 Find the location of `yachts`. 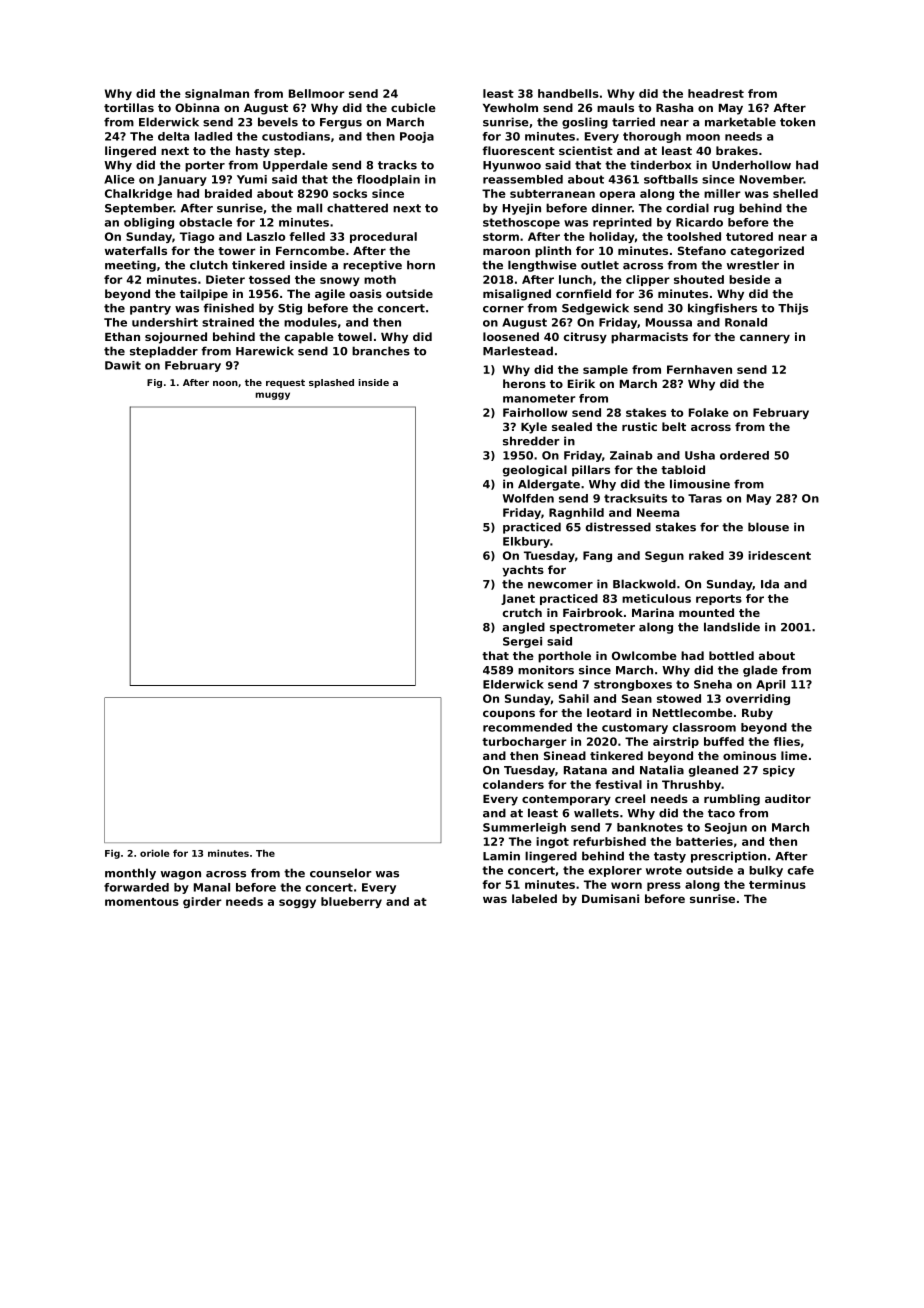

yachts is located at coordinates (523, 571).
